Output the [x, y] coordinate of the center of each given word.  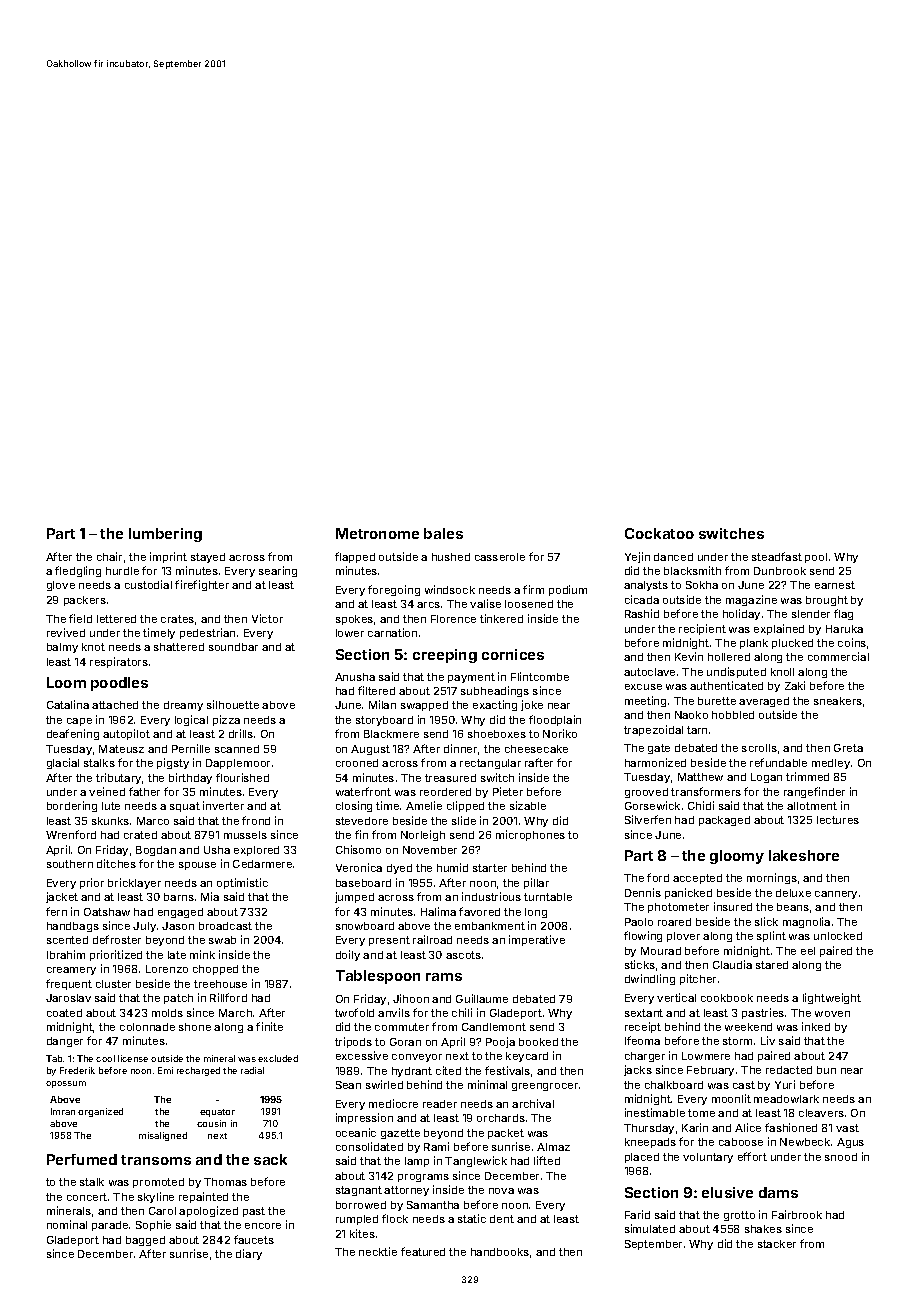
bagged [145, 1241]
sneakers [838, 701]
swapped [424, 706]
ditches [116, 863]
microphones [530, 835]
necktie [378, 1251]
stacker [777, 1244]
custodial [148, 584]
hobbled [733, 715]
